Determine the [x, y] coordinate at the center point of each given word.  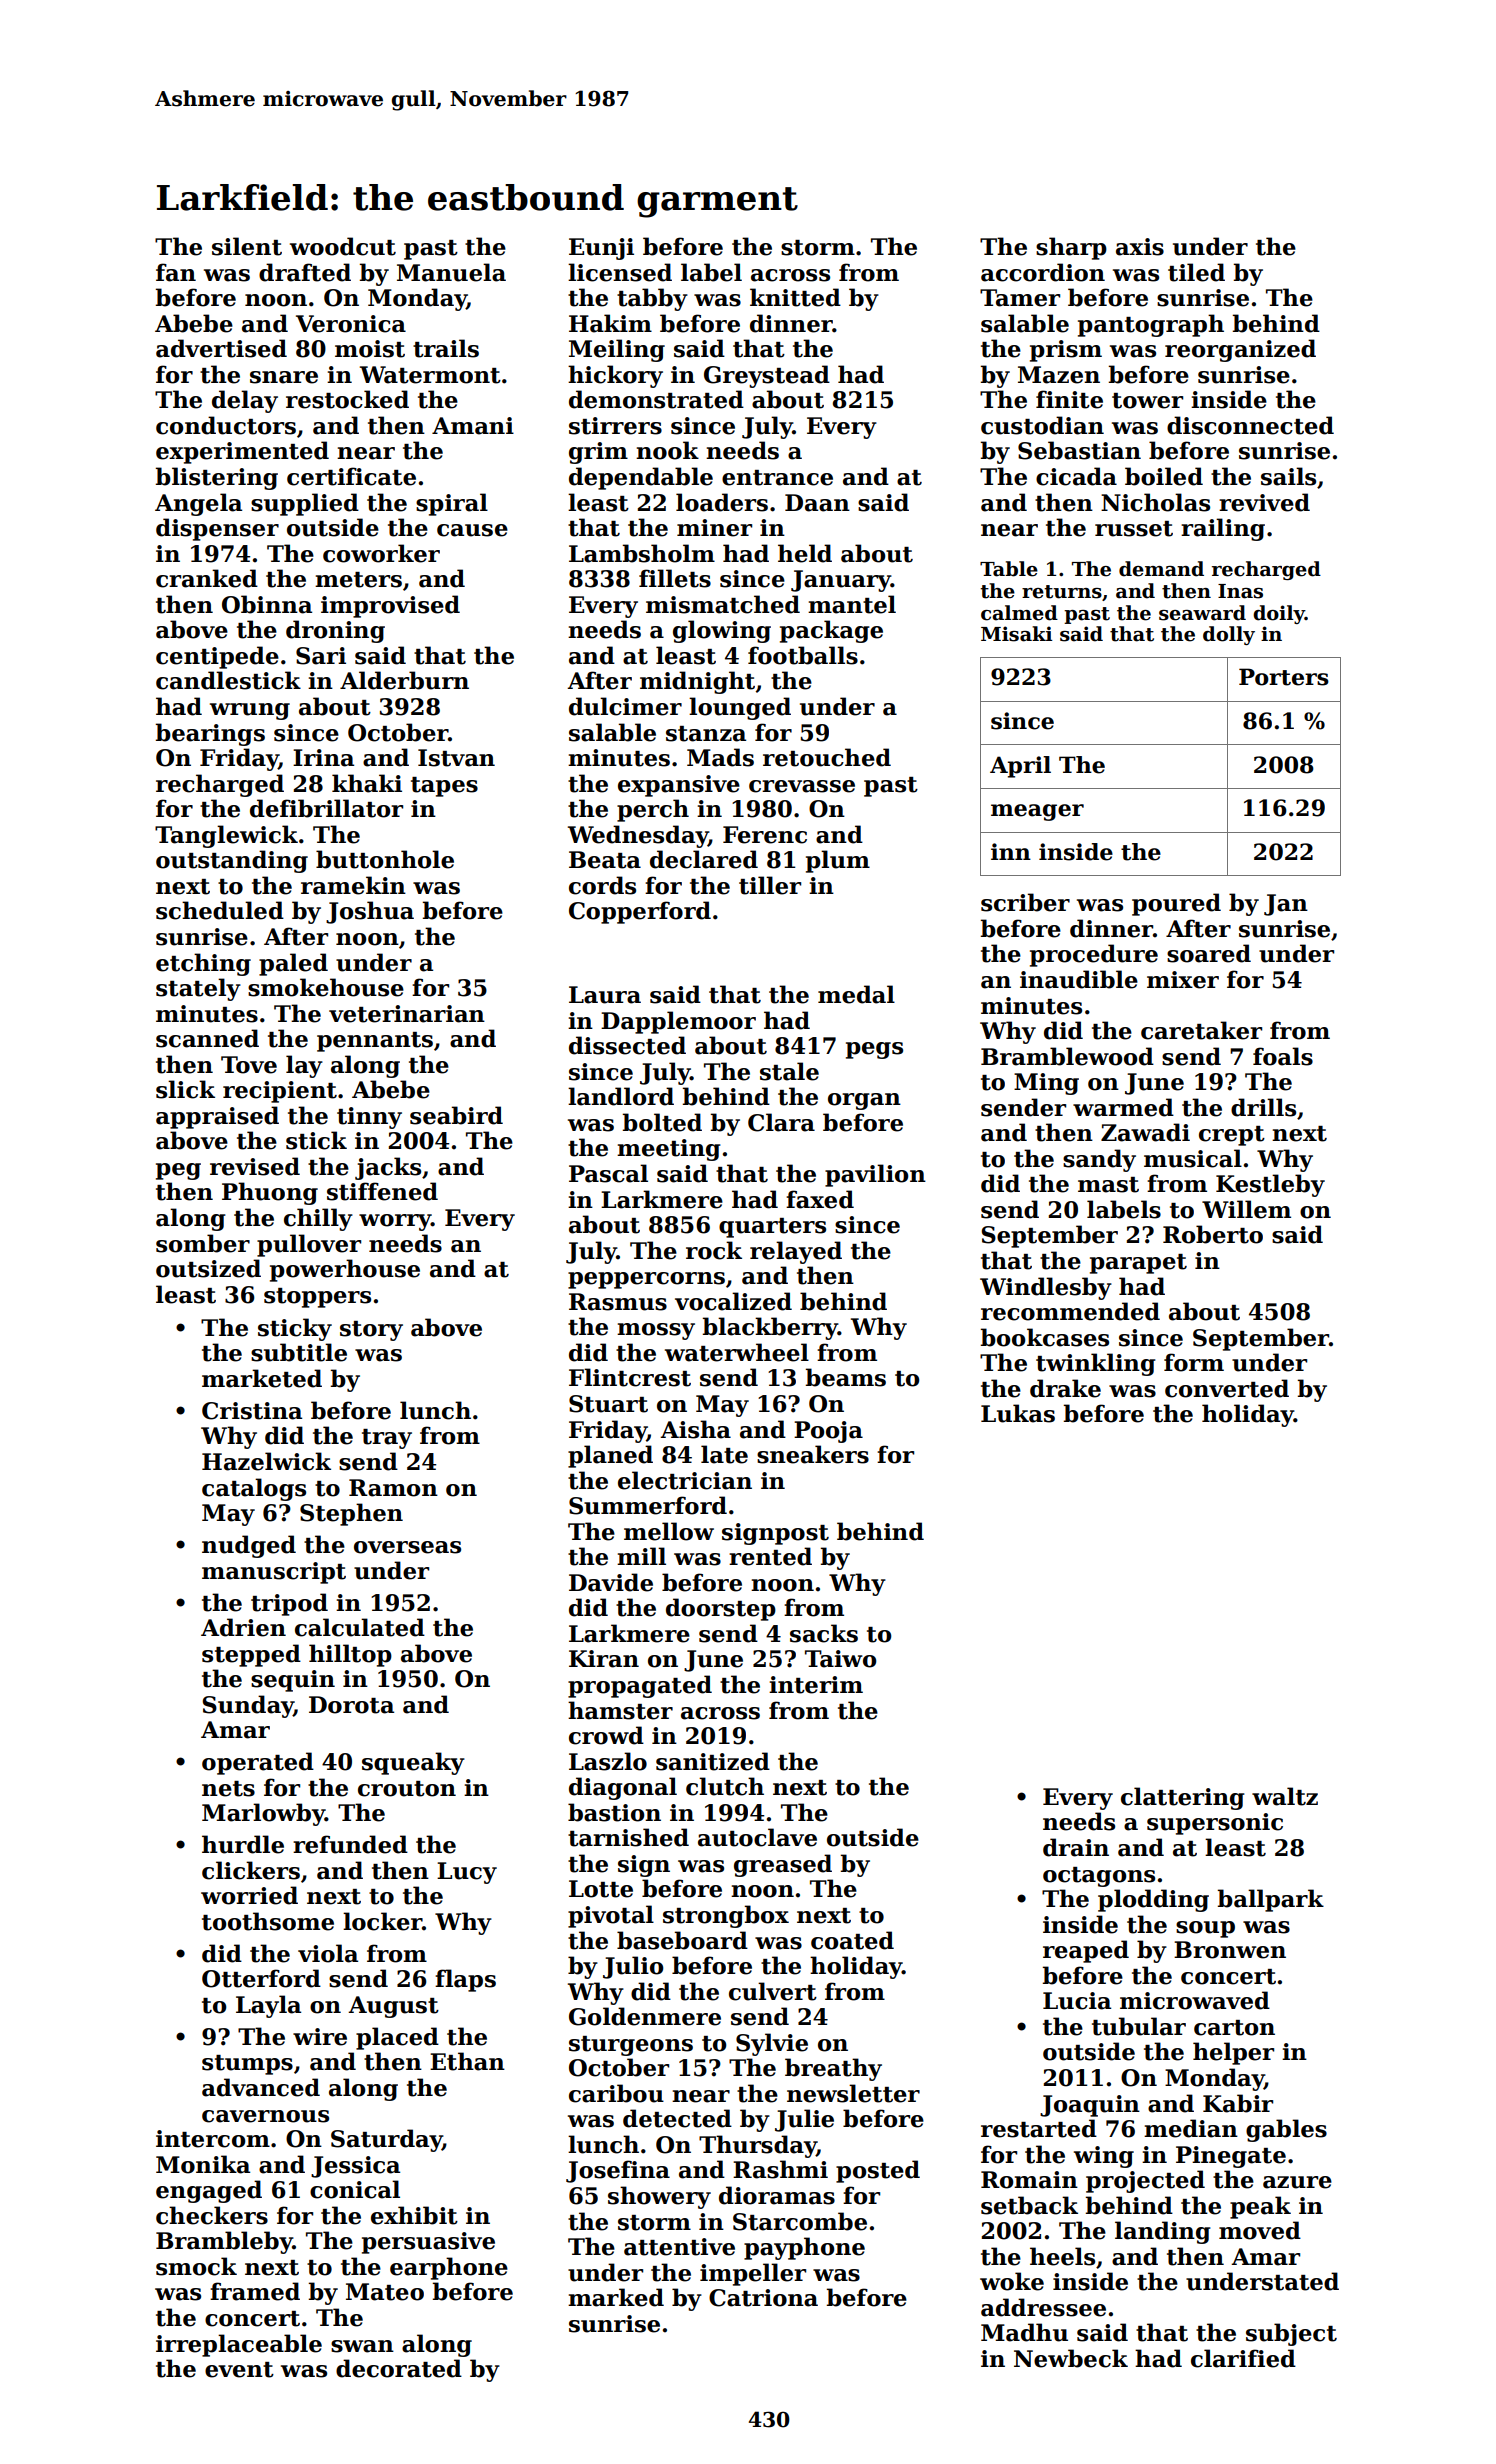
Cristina [252, 1411]
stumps [247, 2065]
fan [176, 272]
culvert [773, 1991]
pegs [874, 1050]
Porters [1284, 677]
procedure [1094, 955]
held [805, 553]
